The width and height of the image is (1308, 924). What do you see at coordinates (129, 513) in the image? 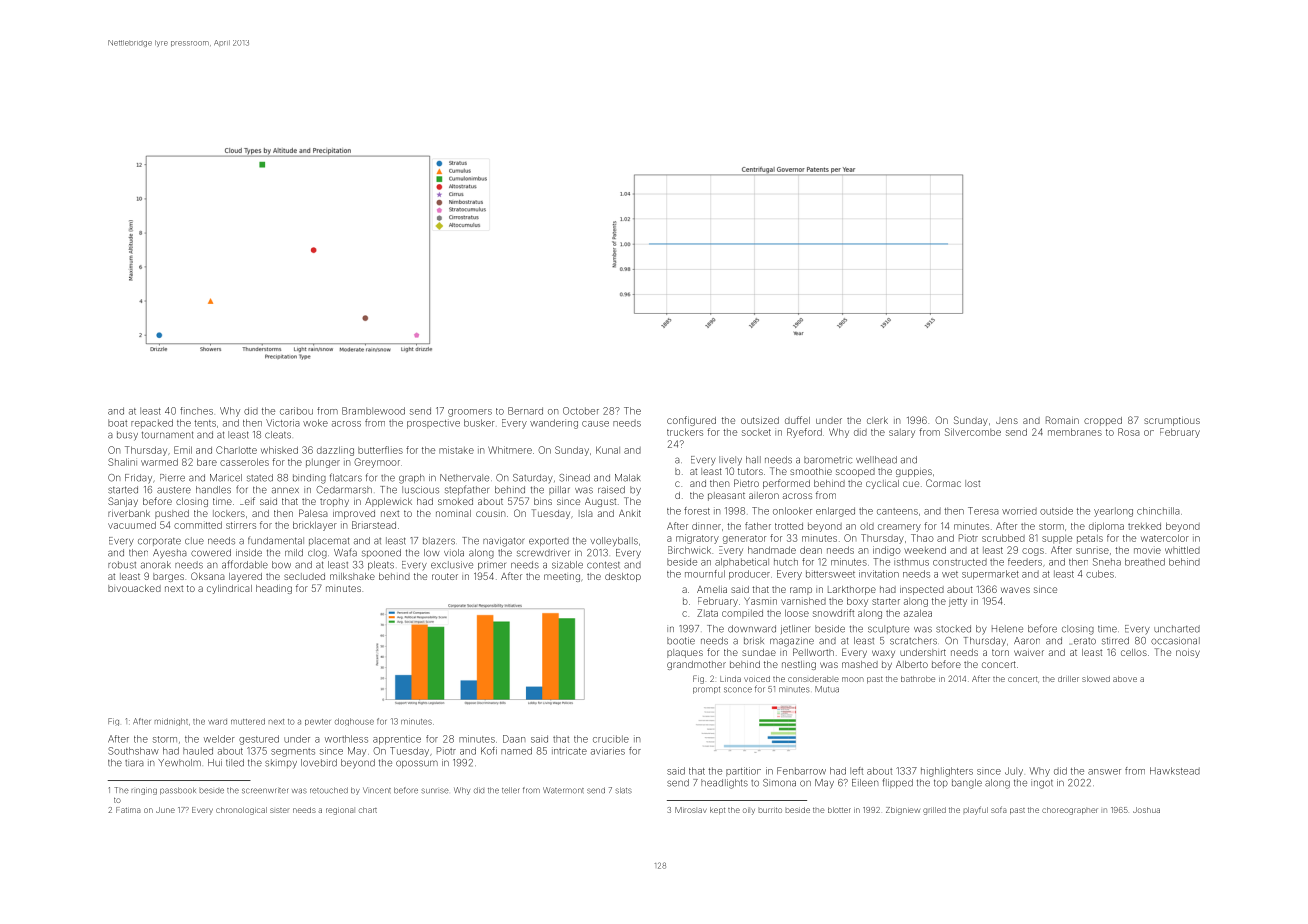
I see `riverbank` at bounding box center [129, 513].
